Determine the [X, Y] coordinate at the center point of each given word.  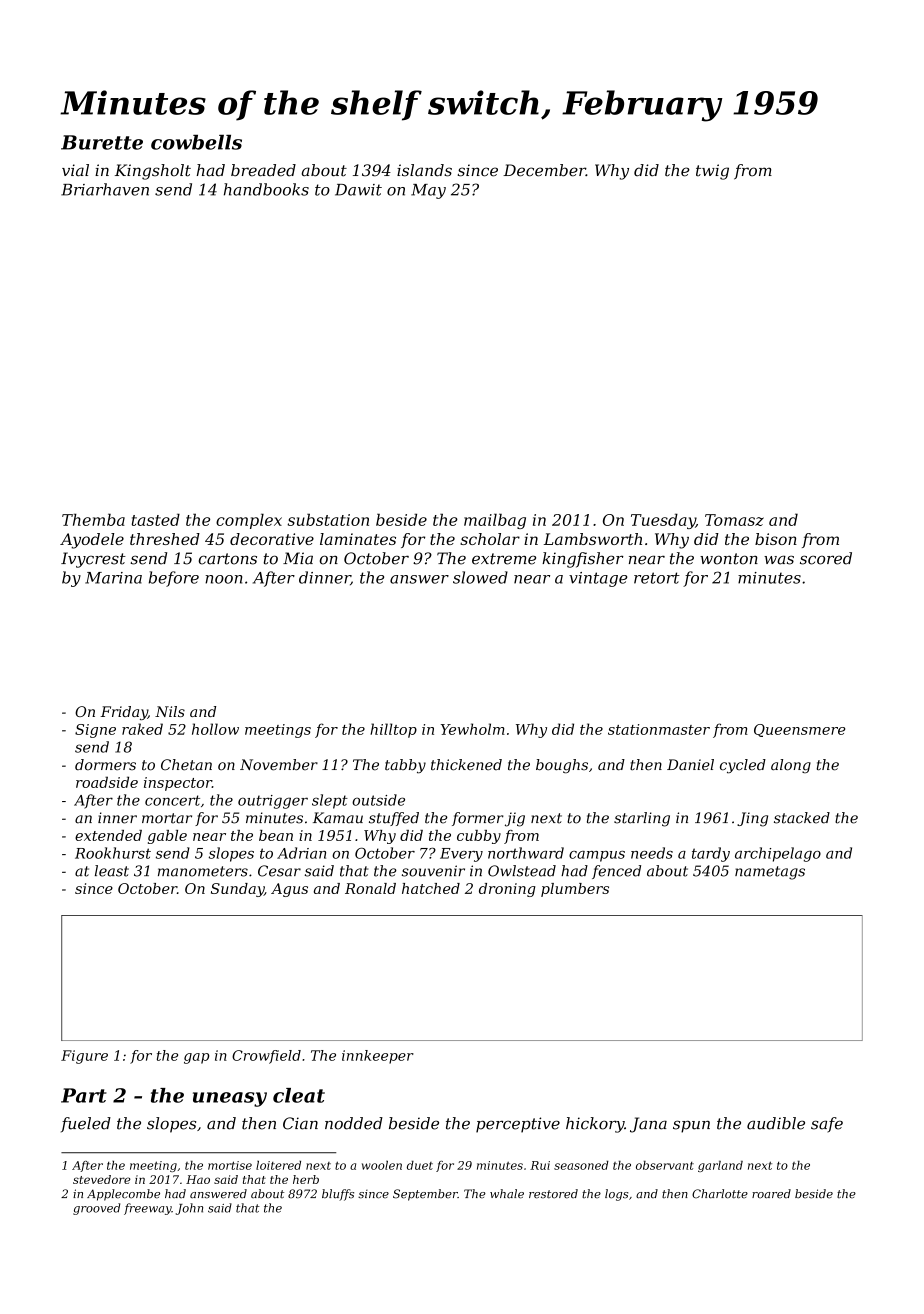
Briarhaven [105, 189]
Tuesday [663, 521]
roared [771, 1194]
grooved [96, 1209]
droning [507, 890]
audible [776, 1123]
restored [553, 1194]
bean [276, 835]
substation [328, 519]
